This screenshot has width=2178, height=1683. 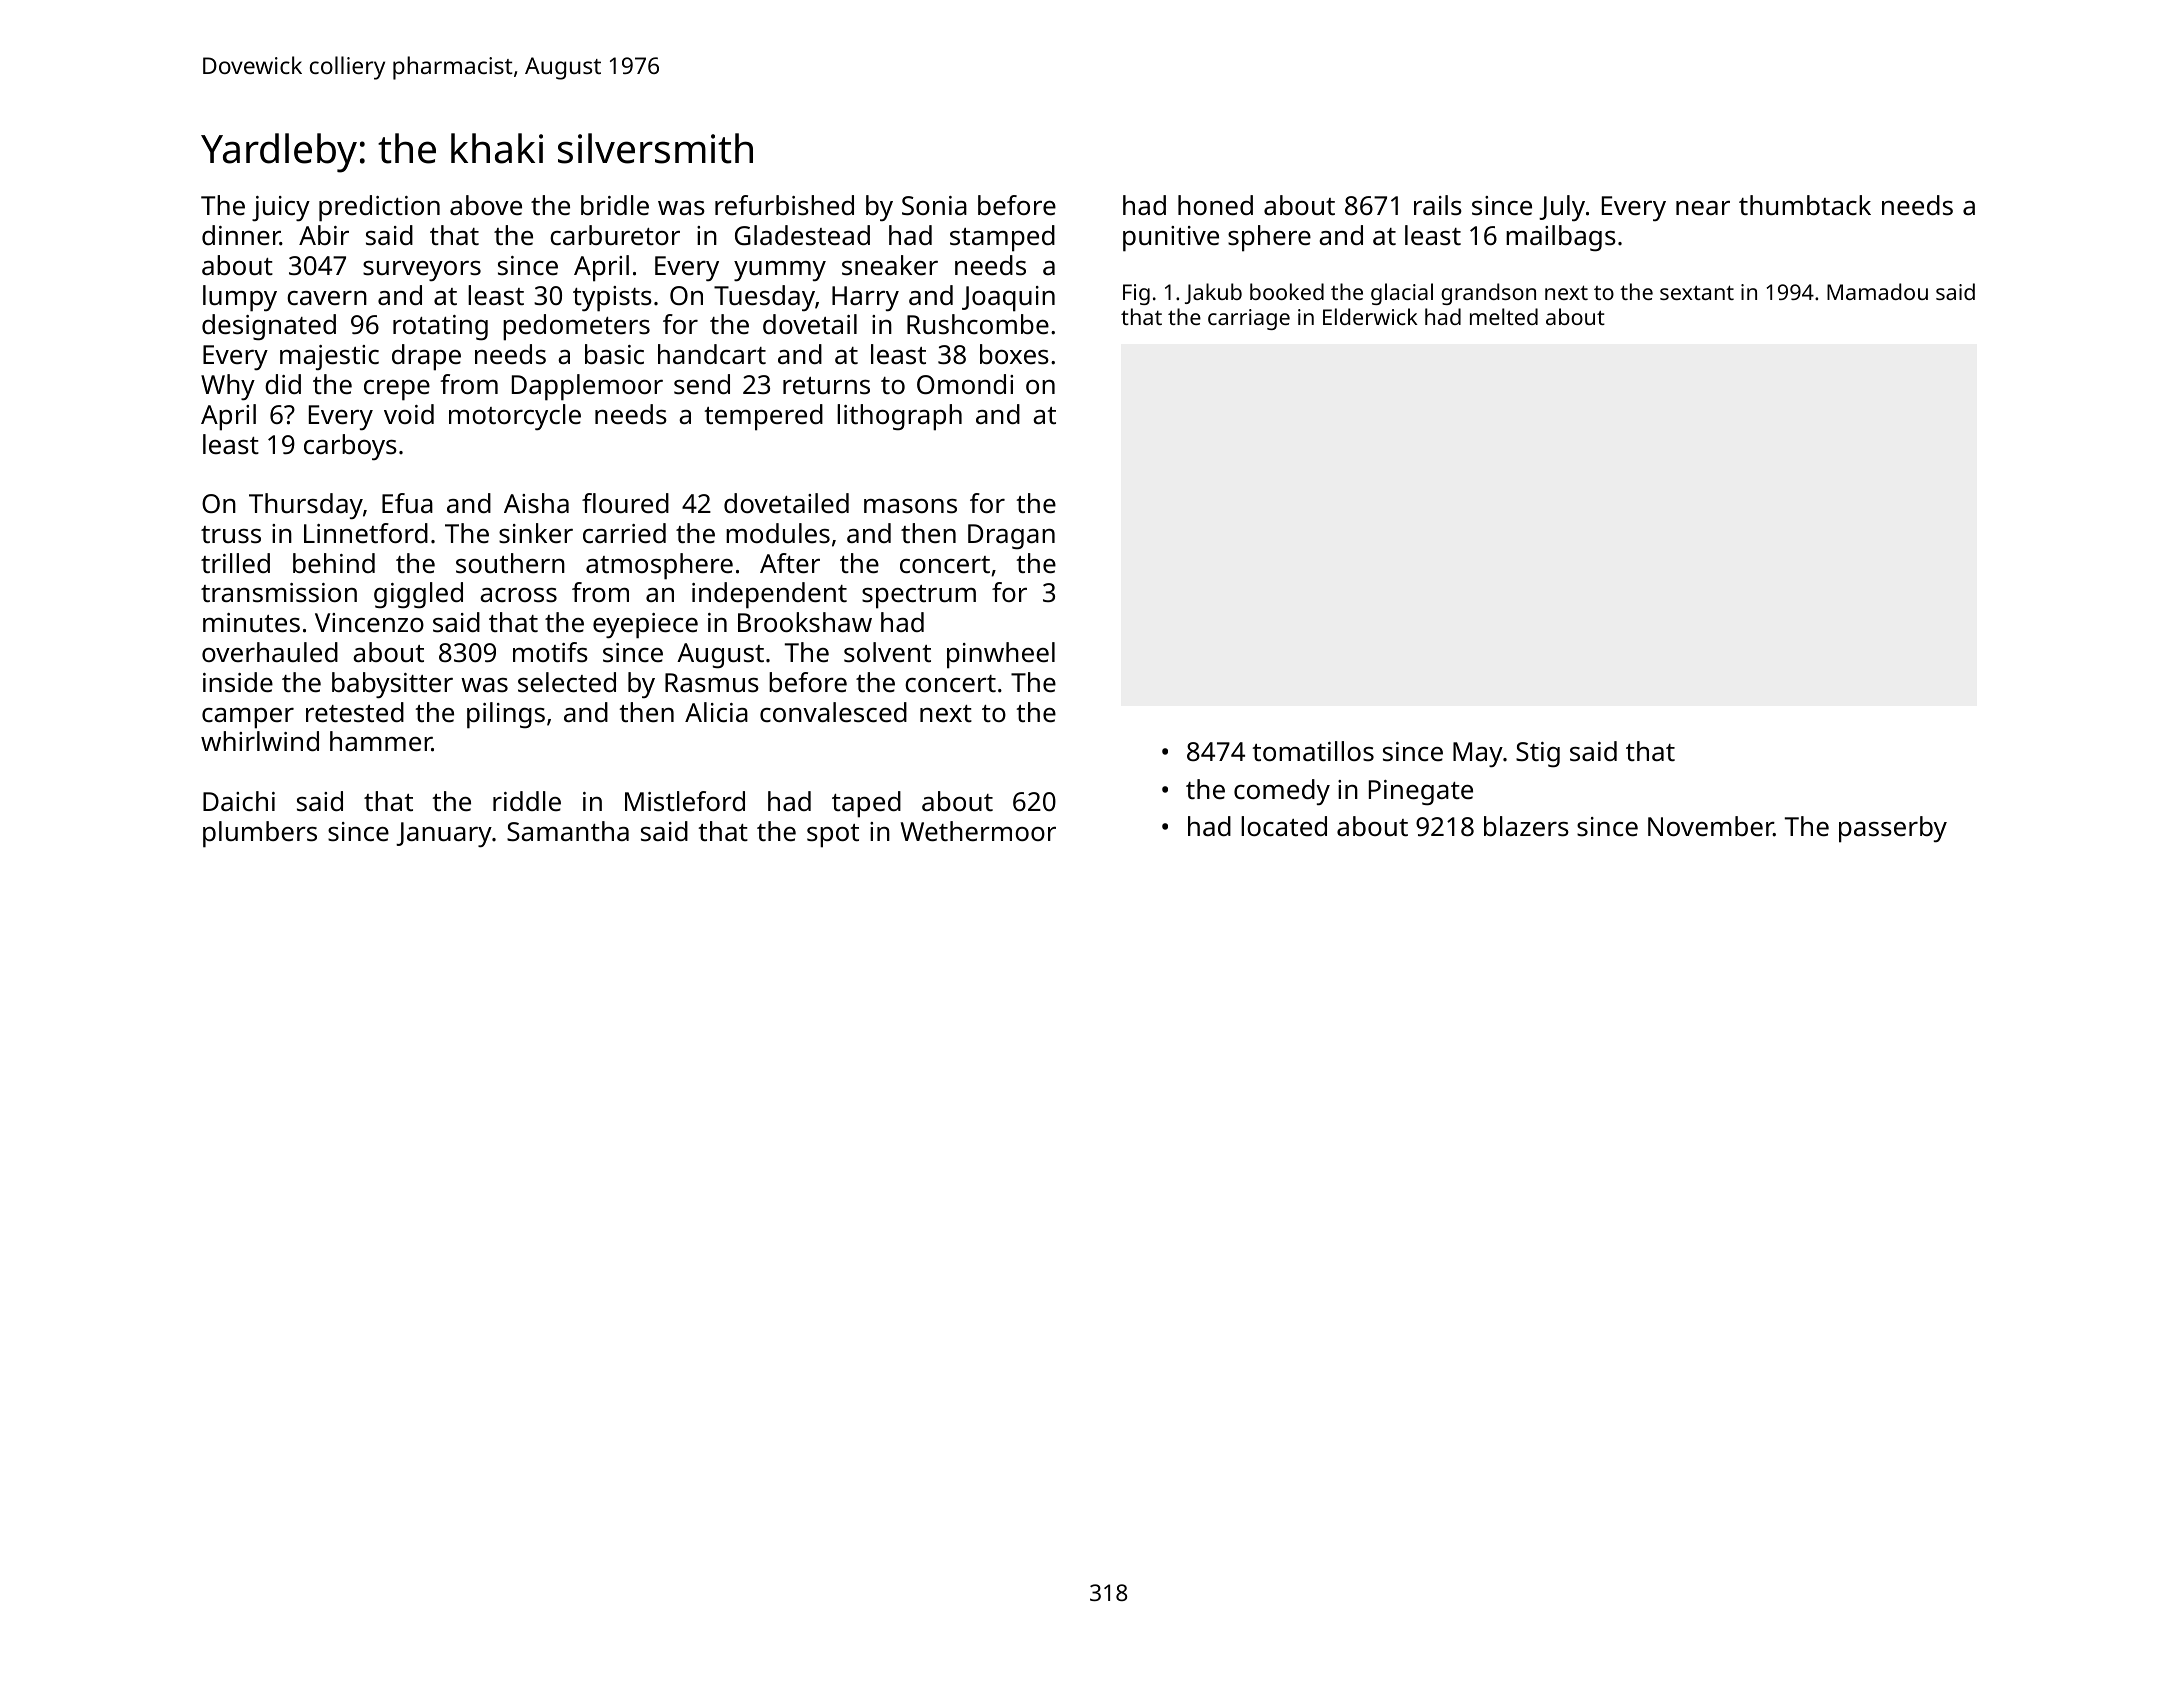 What do you see at coordinates (269, 327) in the screenshot?
I see `designated` at bounding box center [269, 327].
